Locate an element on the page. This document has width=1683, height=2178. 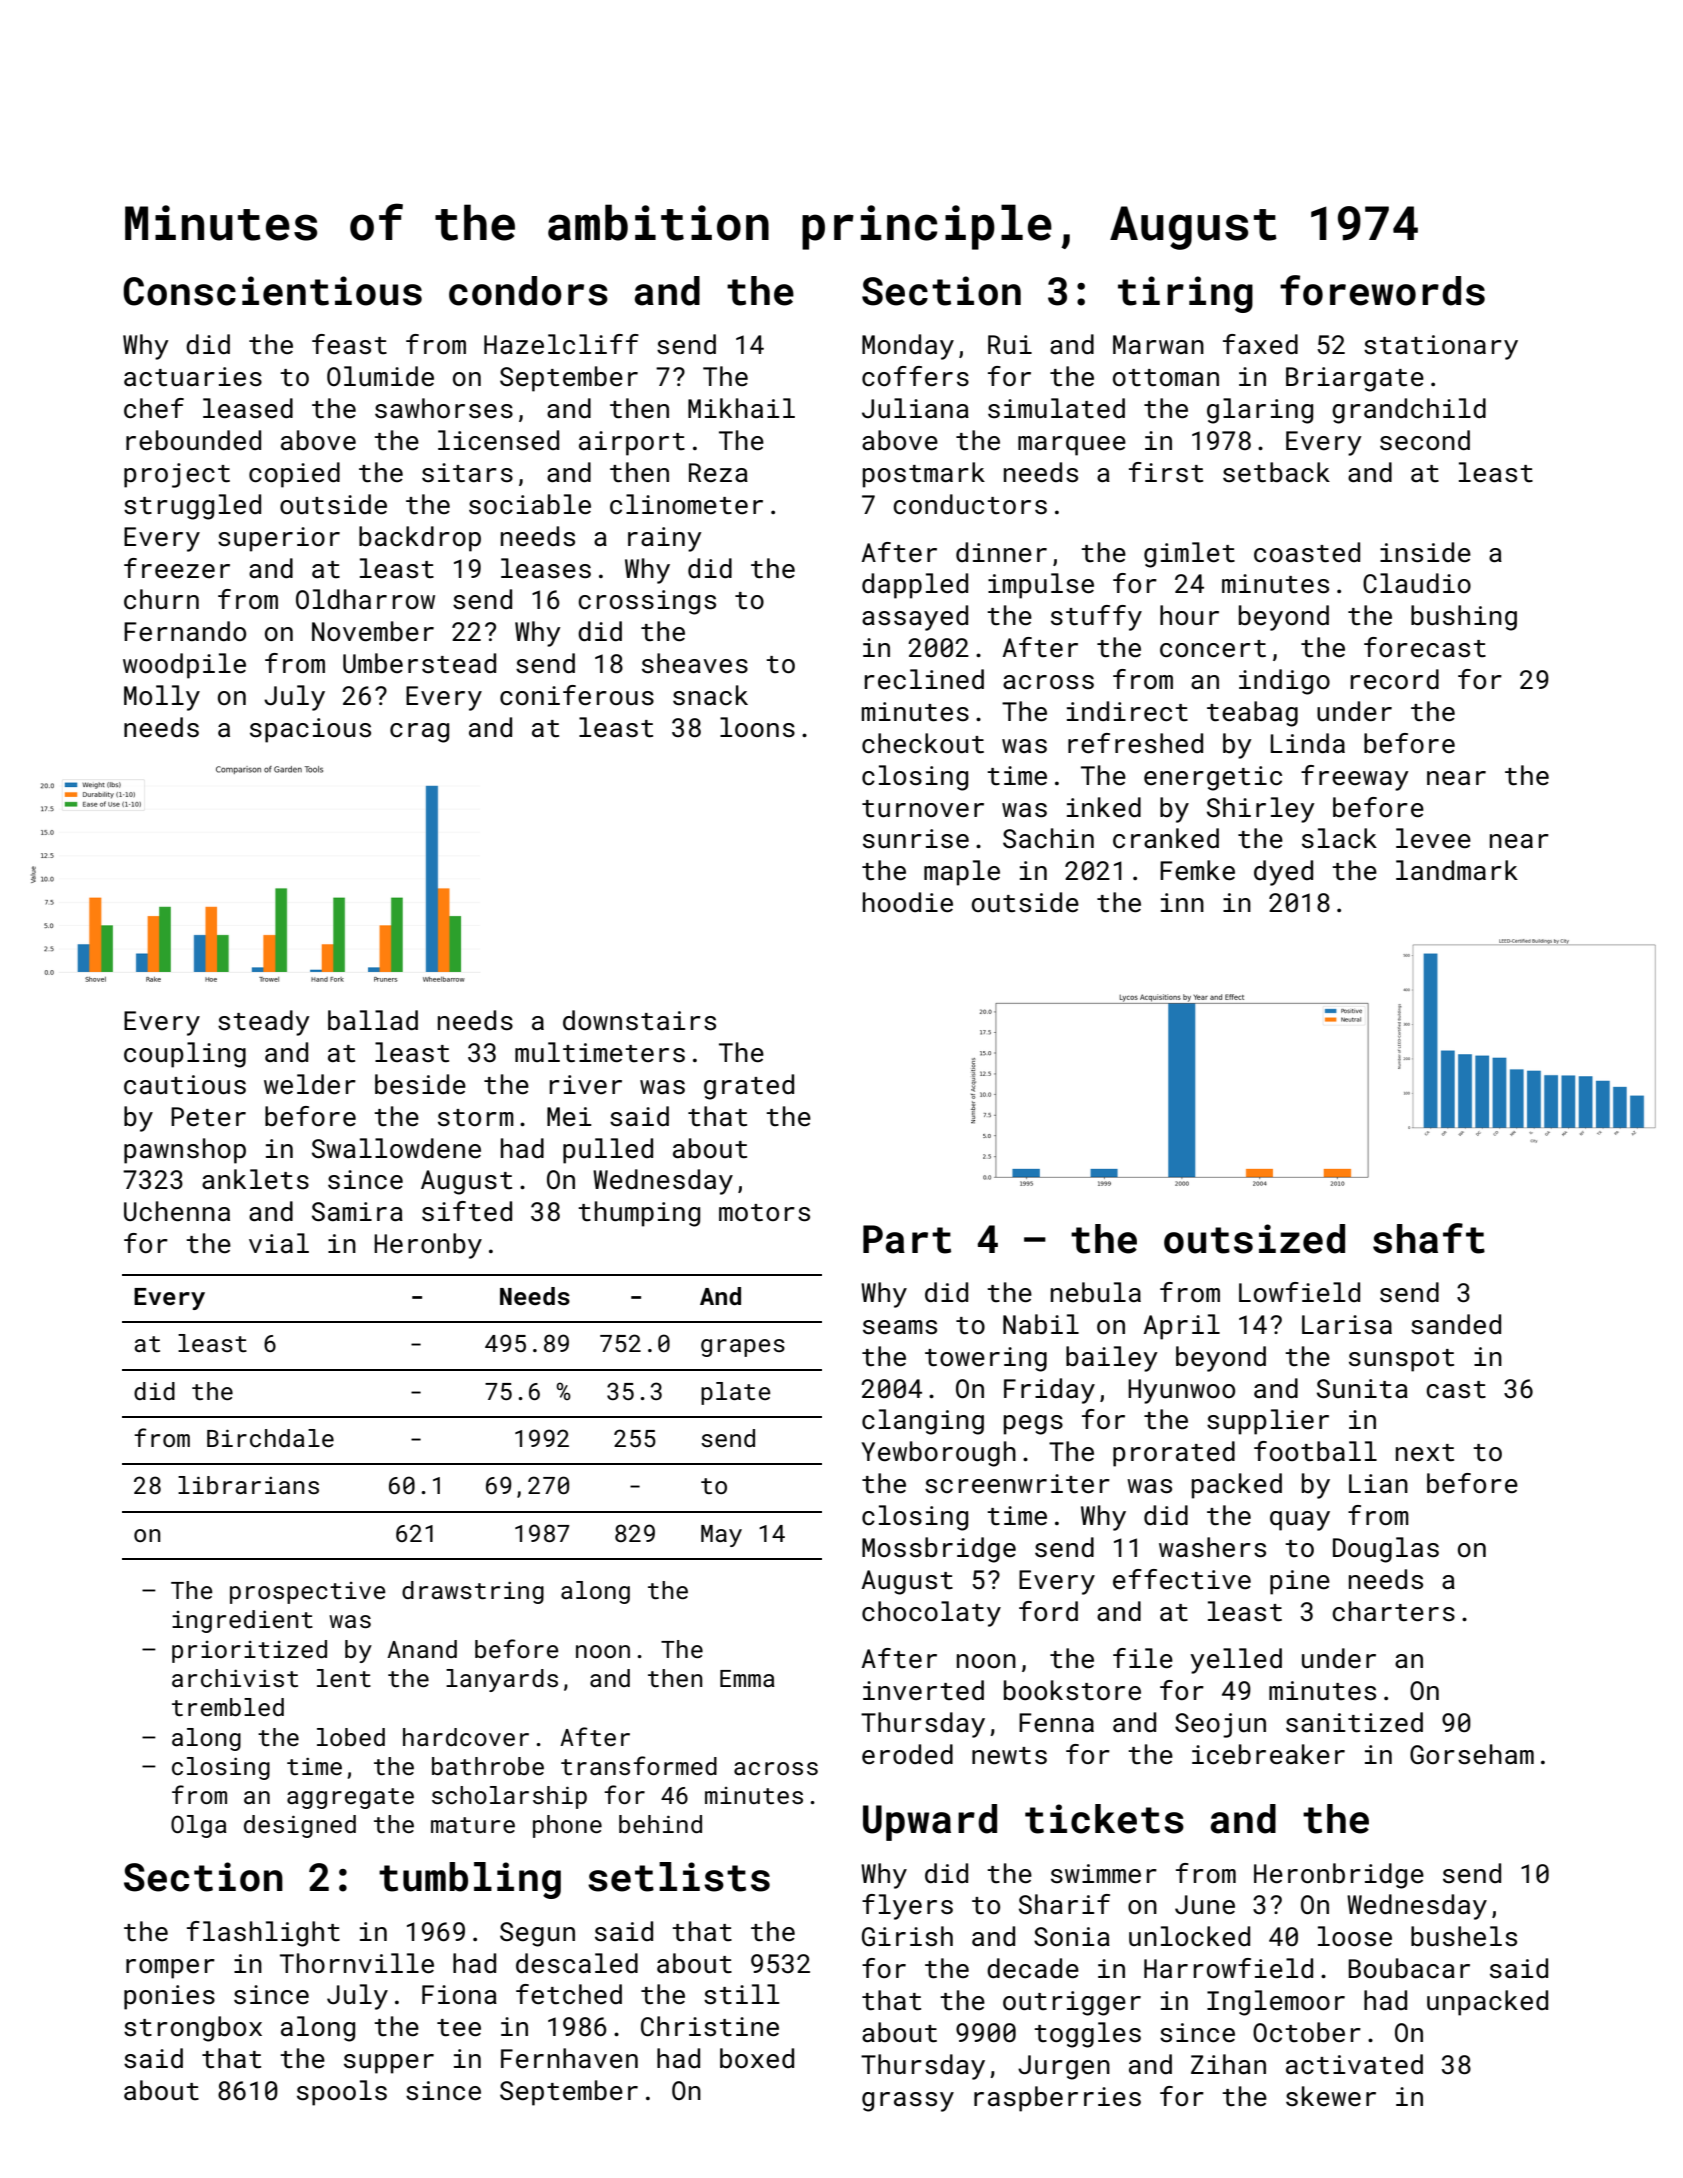
dappled is located at coordinates (915, 586).
